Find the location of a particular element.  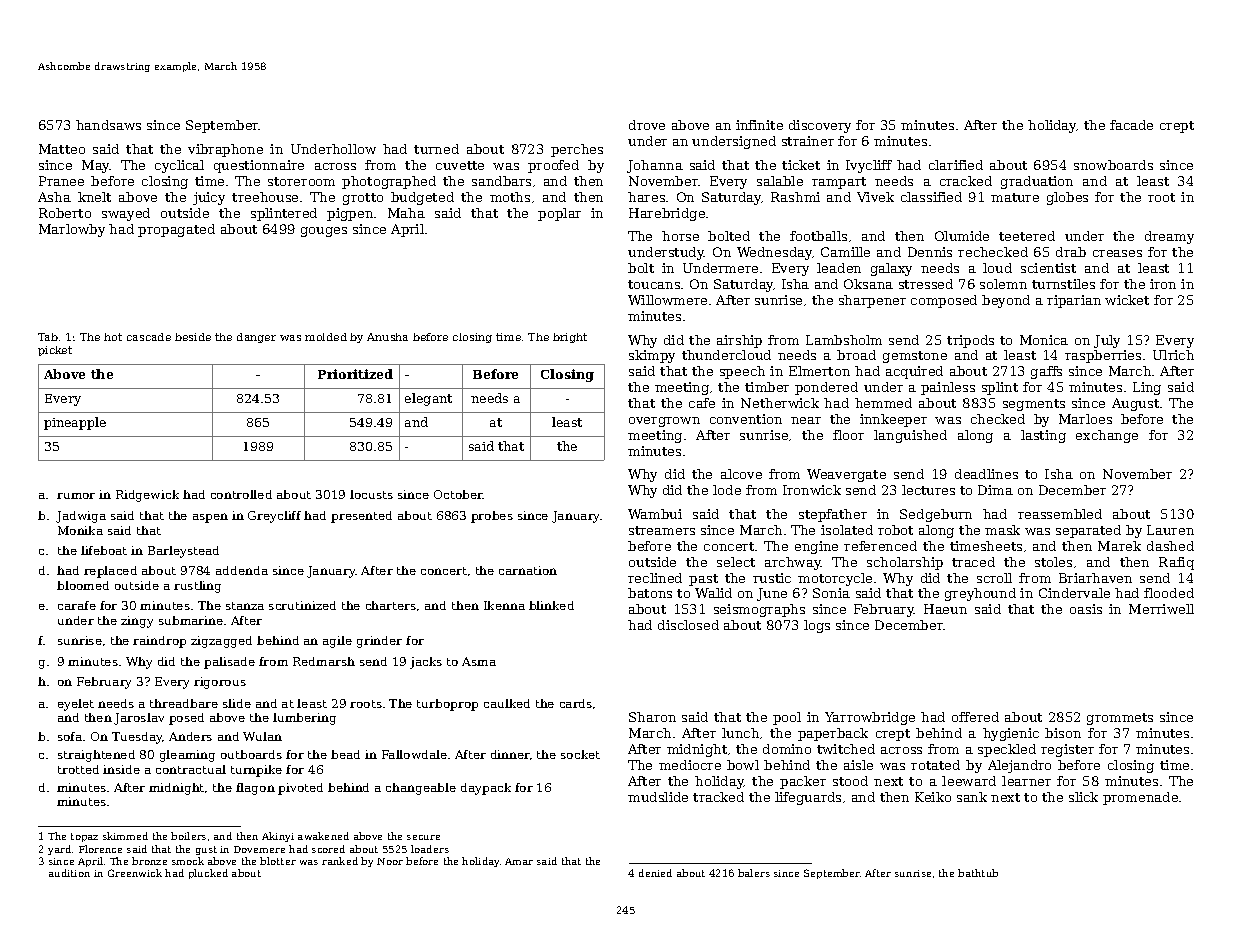

oasis is located at coordinates (1086, 609).
